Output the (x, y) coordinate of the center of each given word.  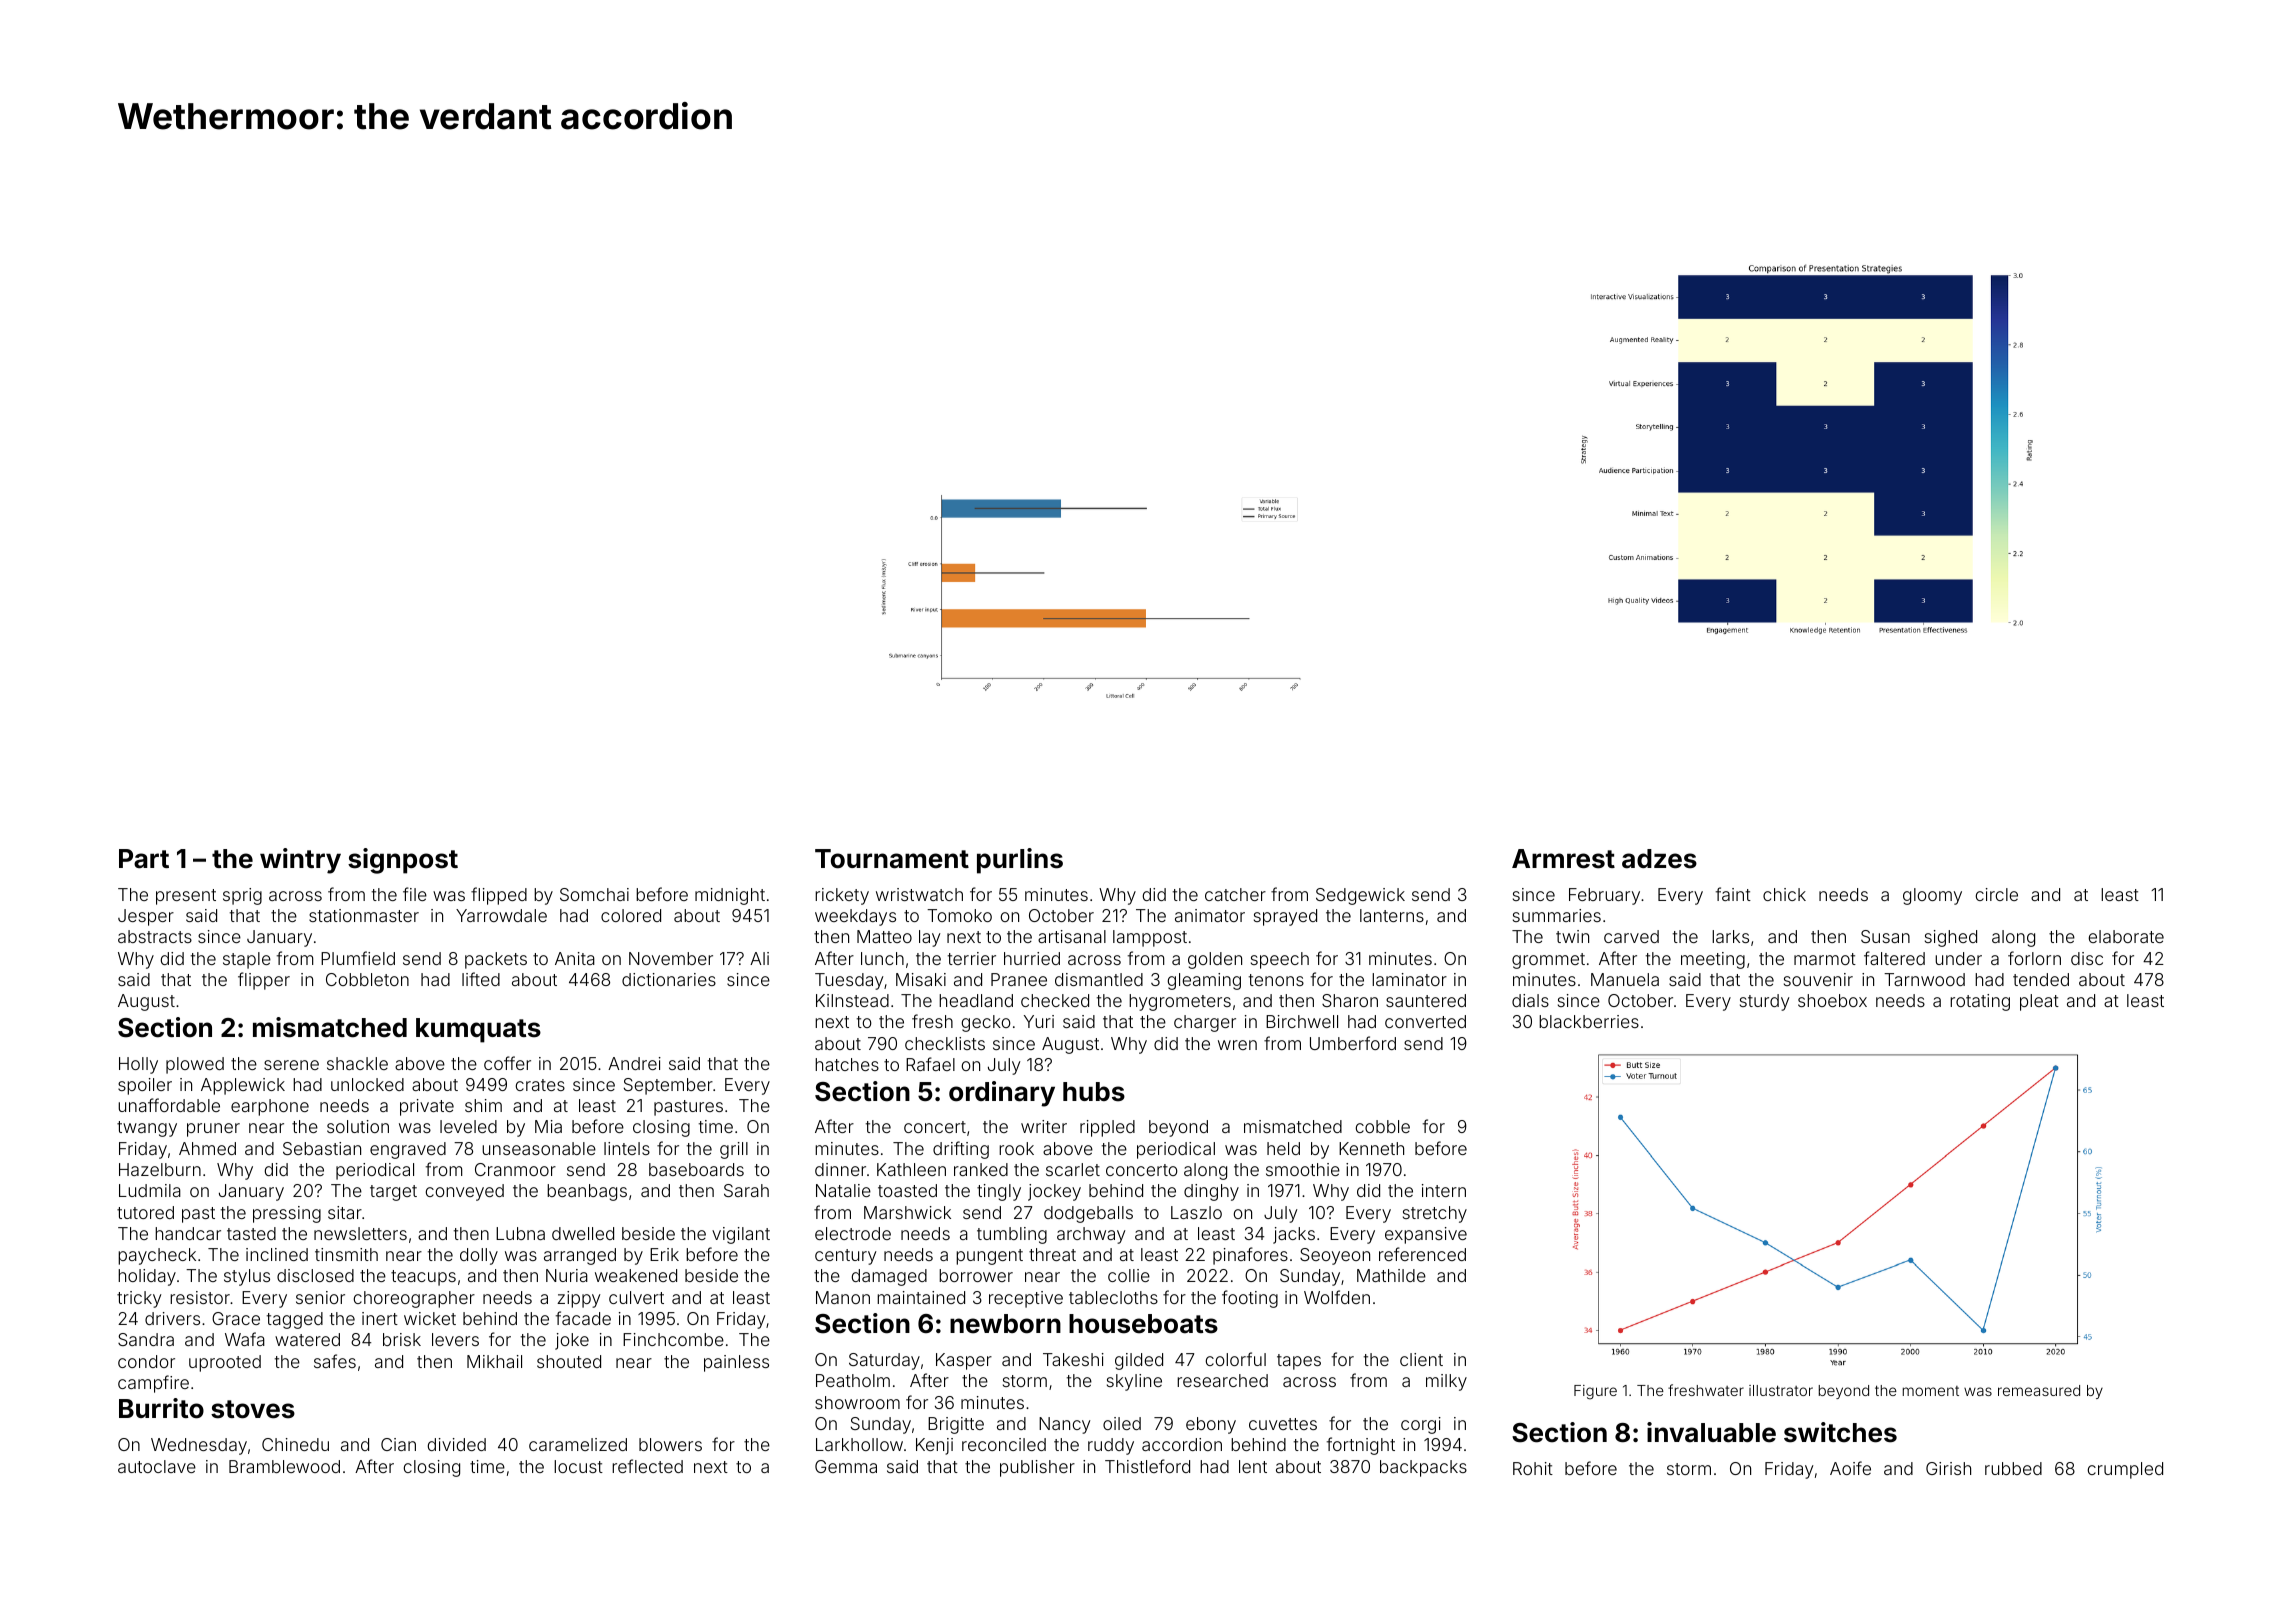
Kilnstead (852, 1000)
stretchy (1435, 1214)
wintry (300, 861)
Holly (138, 1065)
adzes (1659, 859)
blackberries (1589, 1021)
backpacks (1423, 1468)
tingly (999, 1192)
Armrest (1563, 859)
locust (578, 1466)
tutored (145, 1212)
